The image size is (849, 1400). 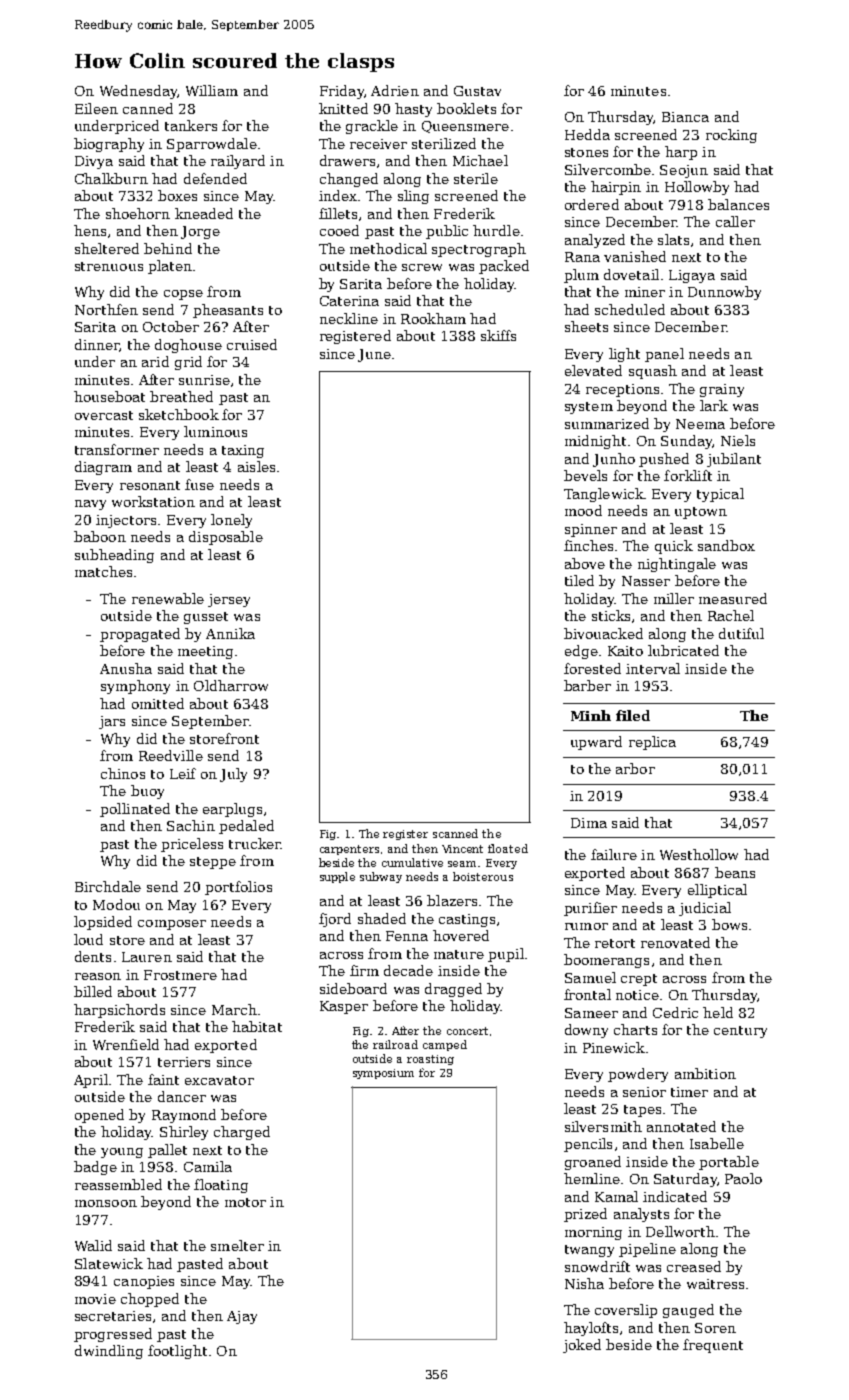 I want to click on smelter, so click(x=237, y=1245).
